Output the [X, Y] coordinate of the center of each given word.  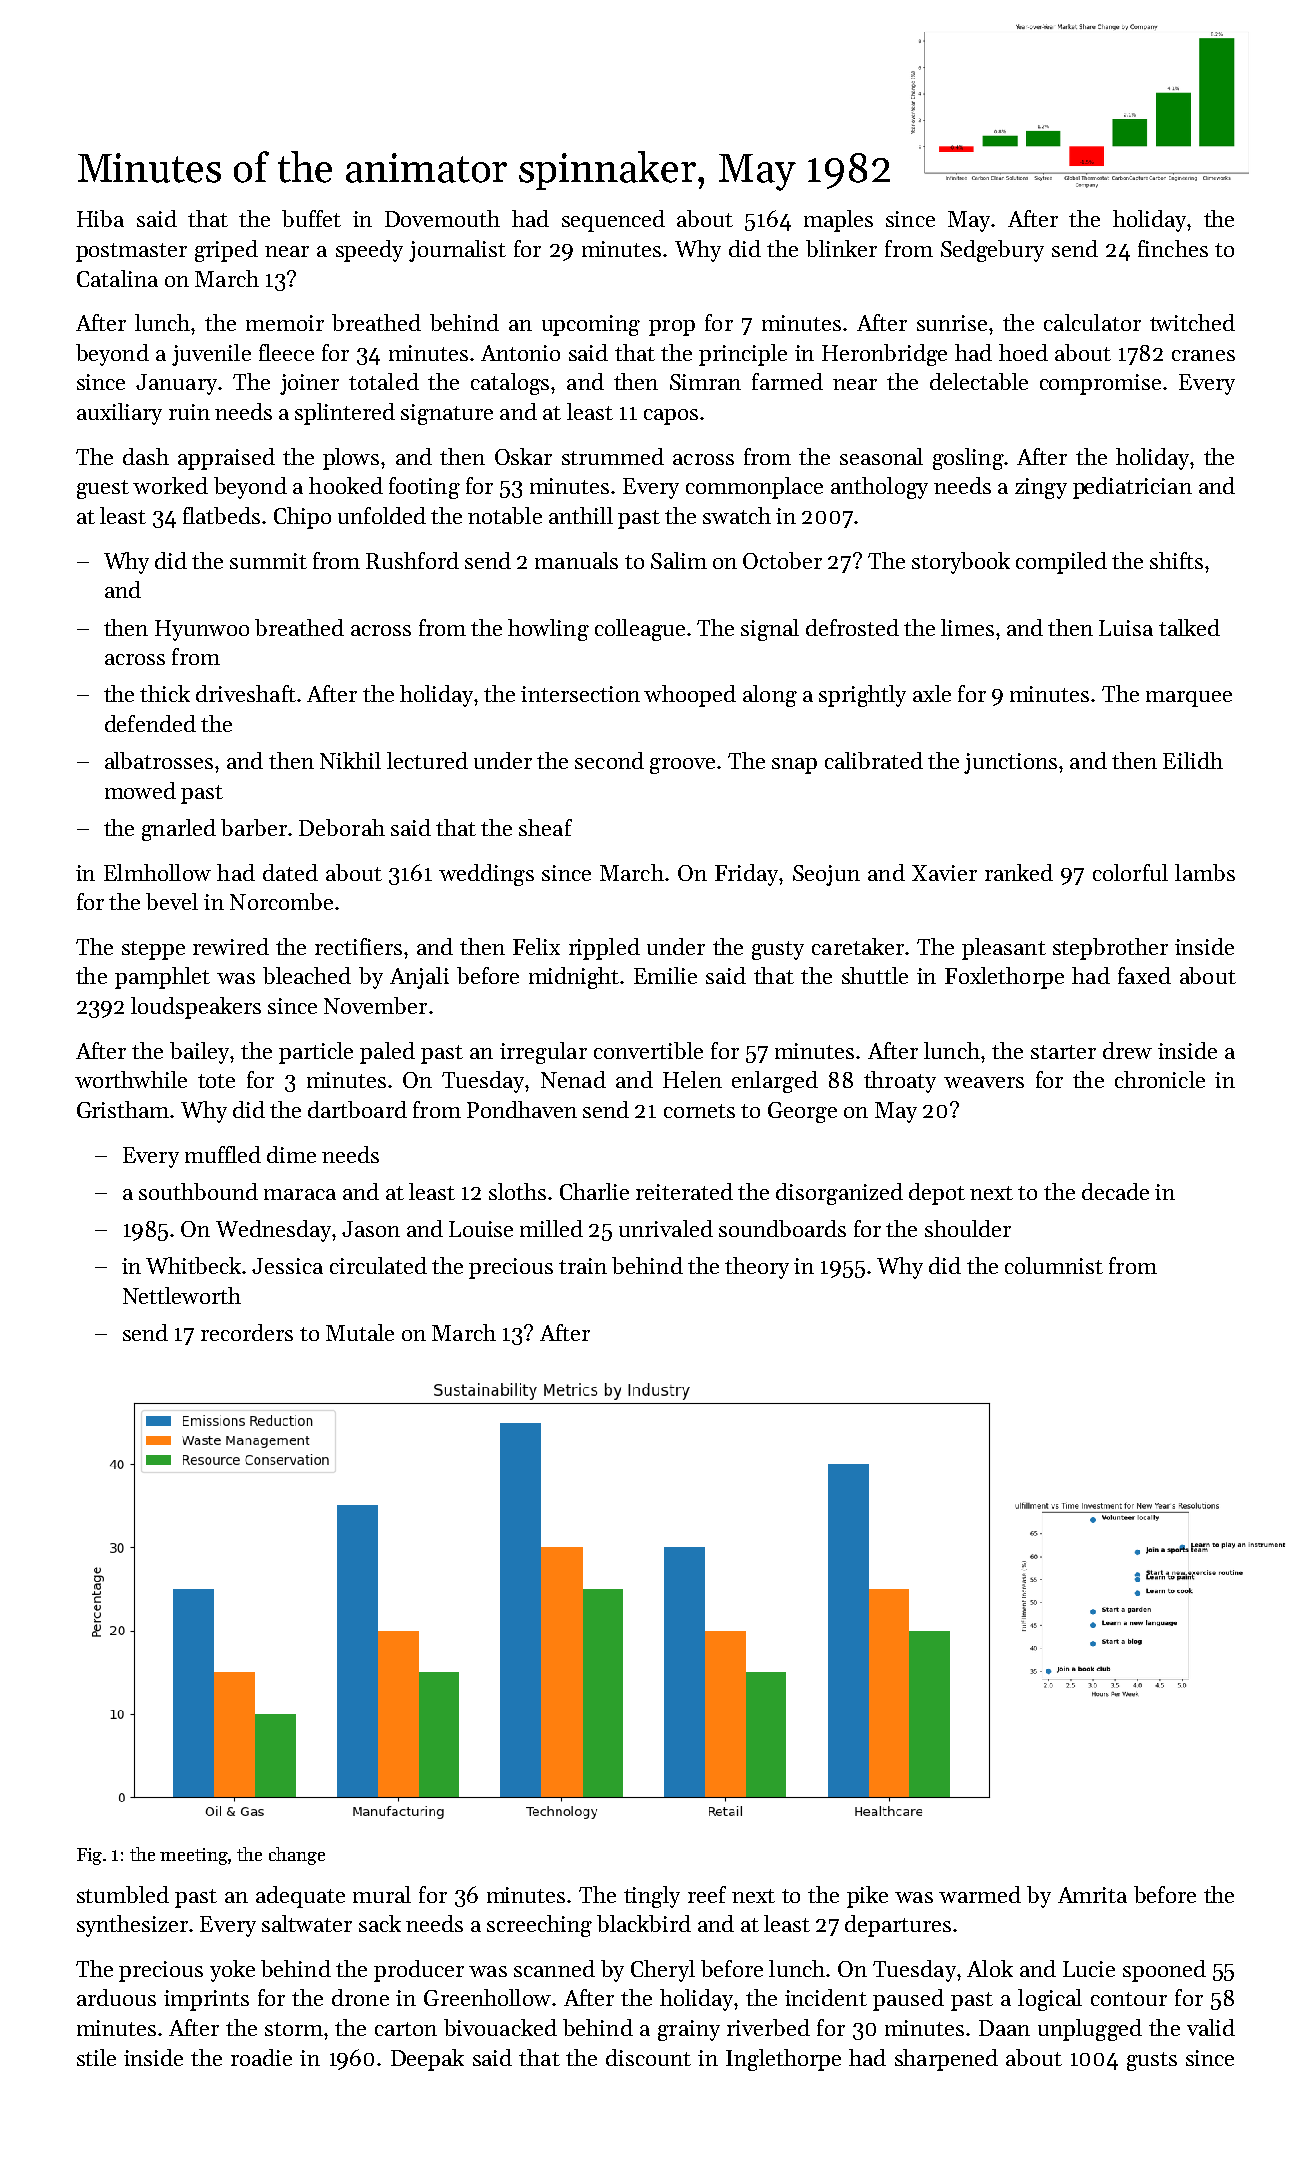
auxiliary [119, 414]
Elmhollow [157, 872]
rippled [604, 949]
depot [937, 1194]
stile [96, 2057]
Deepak [427, 2060]
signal [770, 630]
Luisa [1126, 628]
